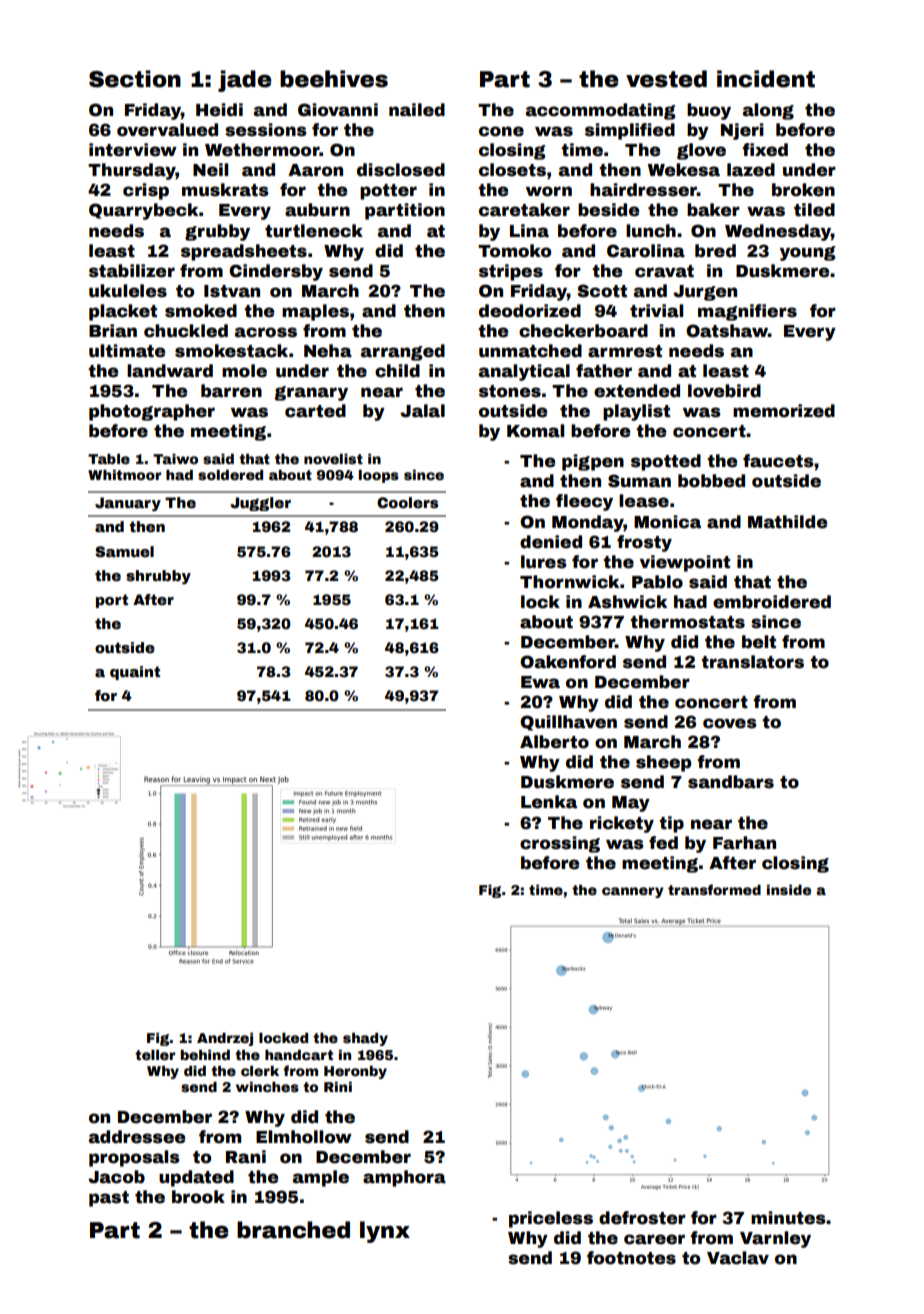 This page has width=924, height=1314. Describe the element at coordinates (631, 1258) in the page. I see `footnotes` at that location.
